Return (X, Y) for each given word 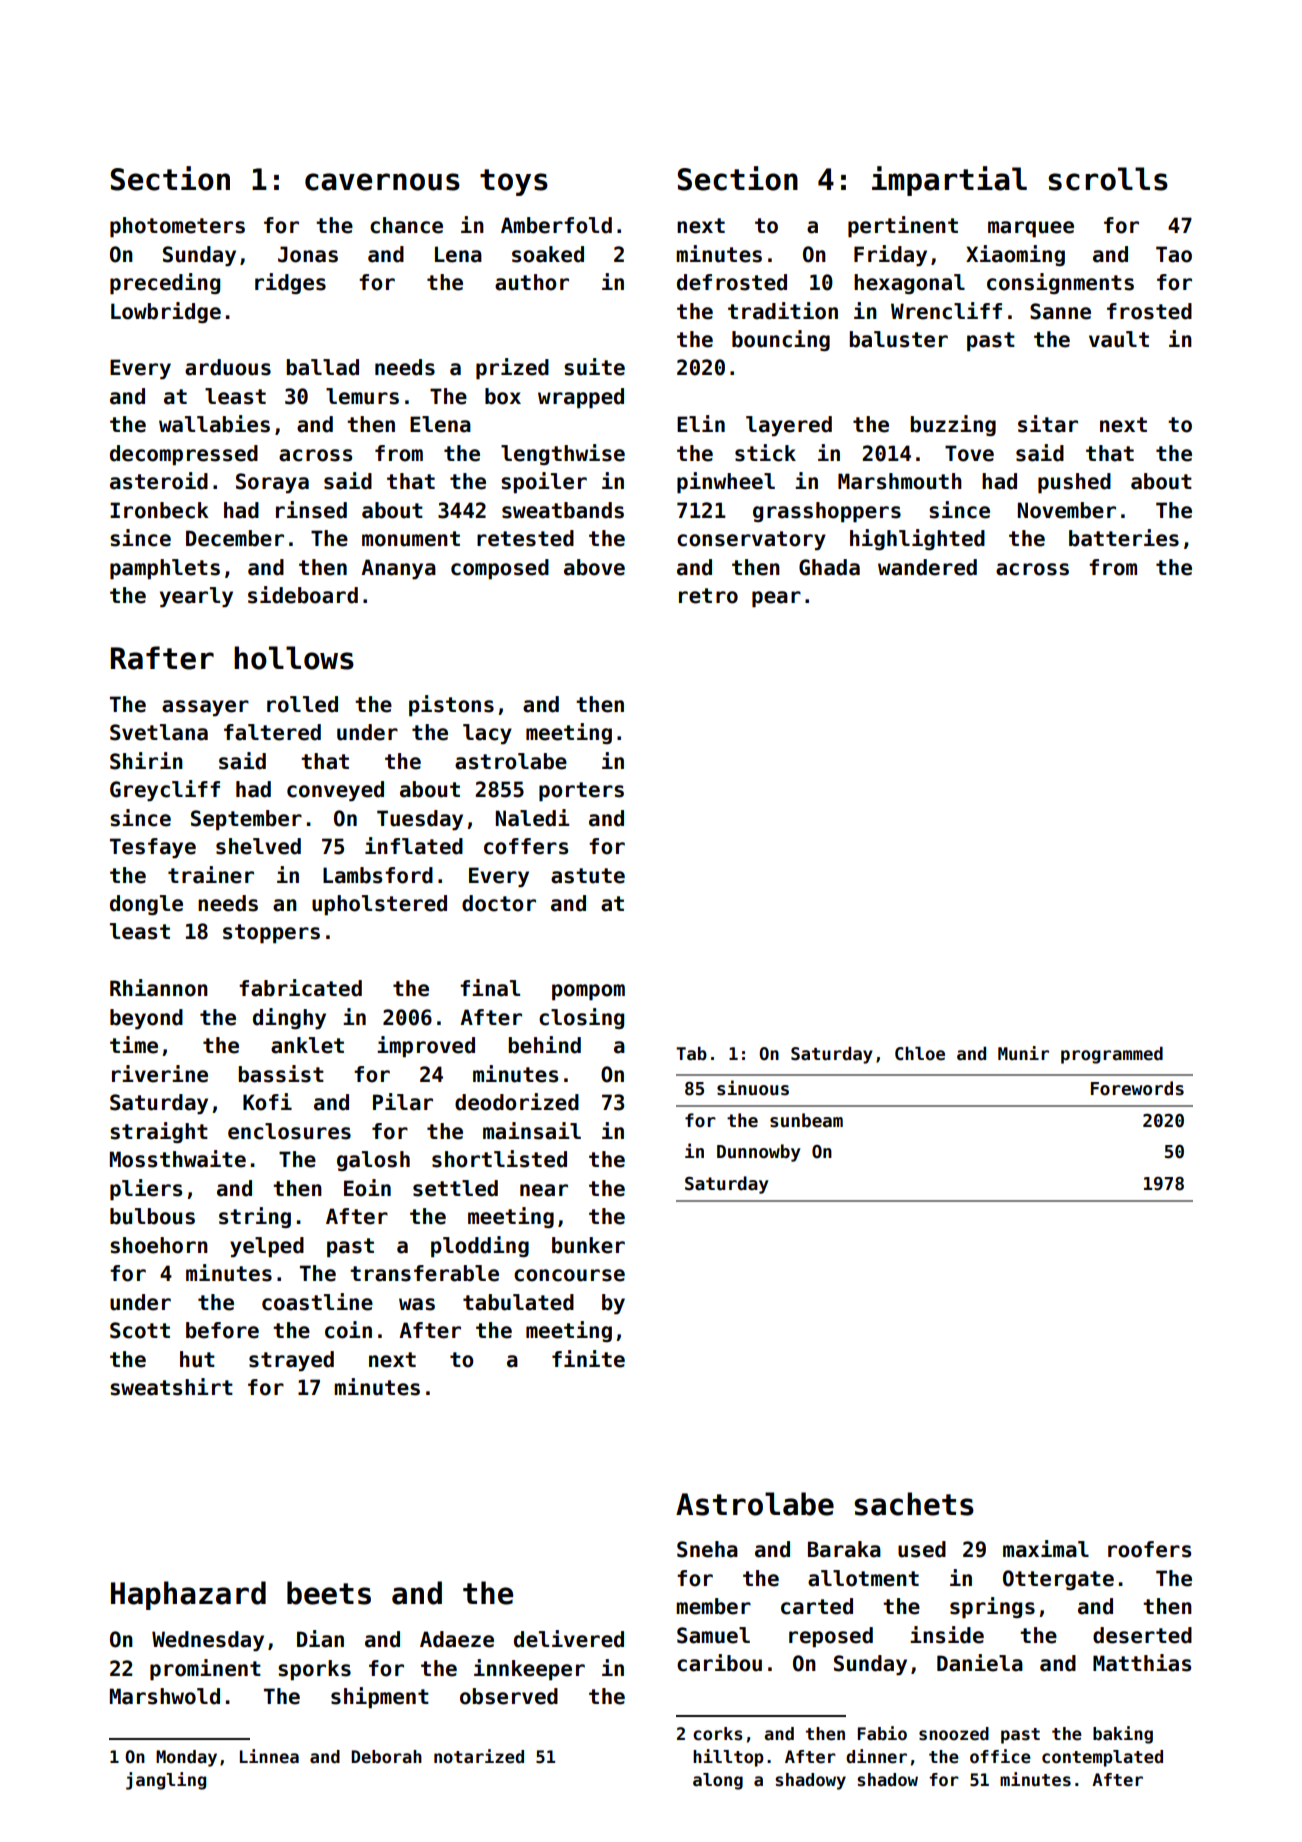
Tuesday (420, 820)
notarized (479, 1756)
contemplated (1102, 1758)
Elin (701, 423)
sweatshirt (171, 1387)
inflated (414, 846)
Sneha (707, 1549)
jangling (166, 1781)
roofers (1149, 1549)
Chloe (920, 1054)
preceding (165, 284)
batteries (1124, 538)
